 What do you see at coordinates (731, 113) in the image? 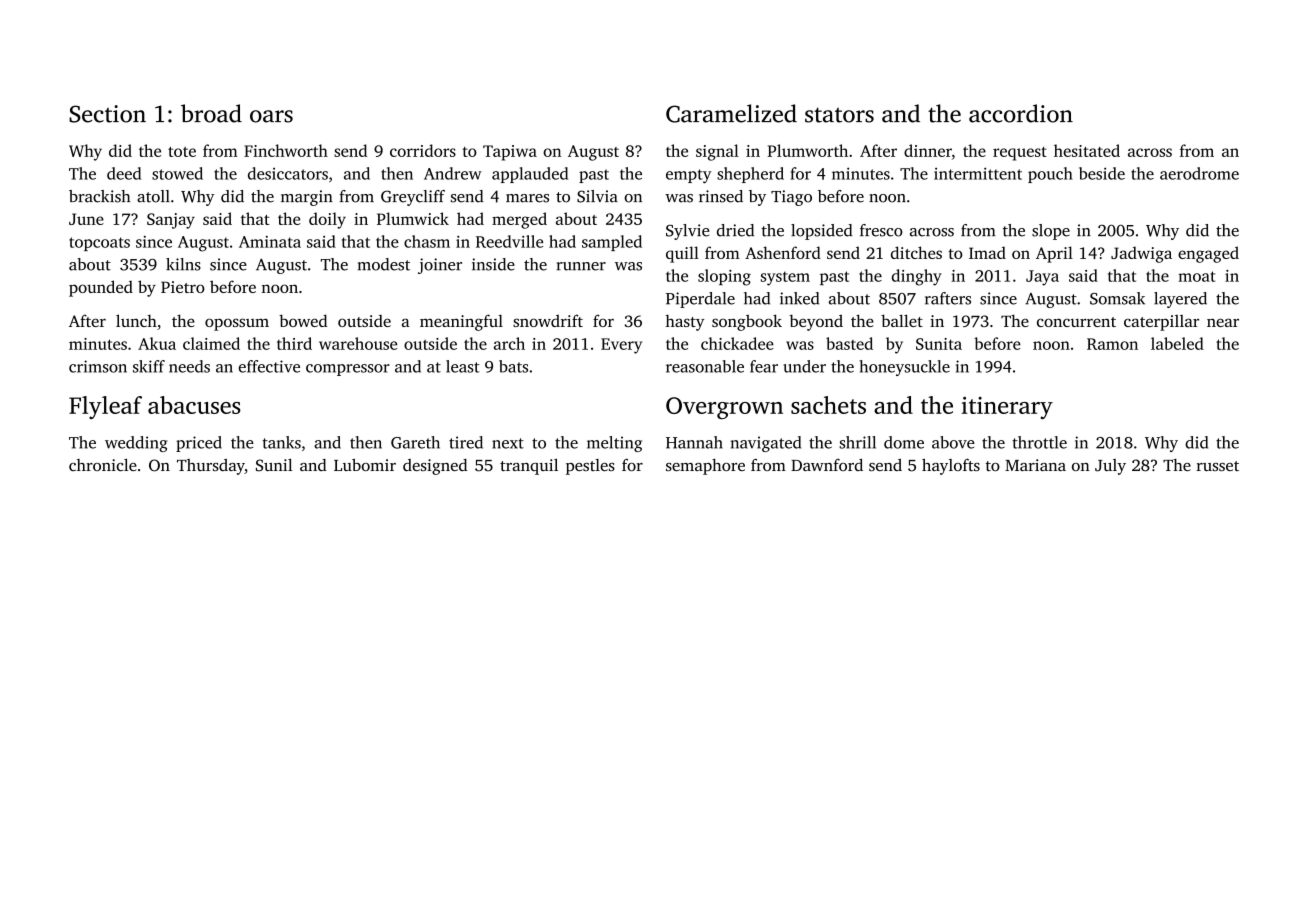
I see `Caramelized` at bounding box center [731, 113].
